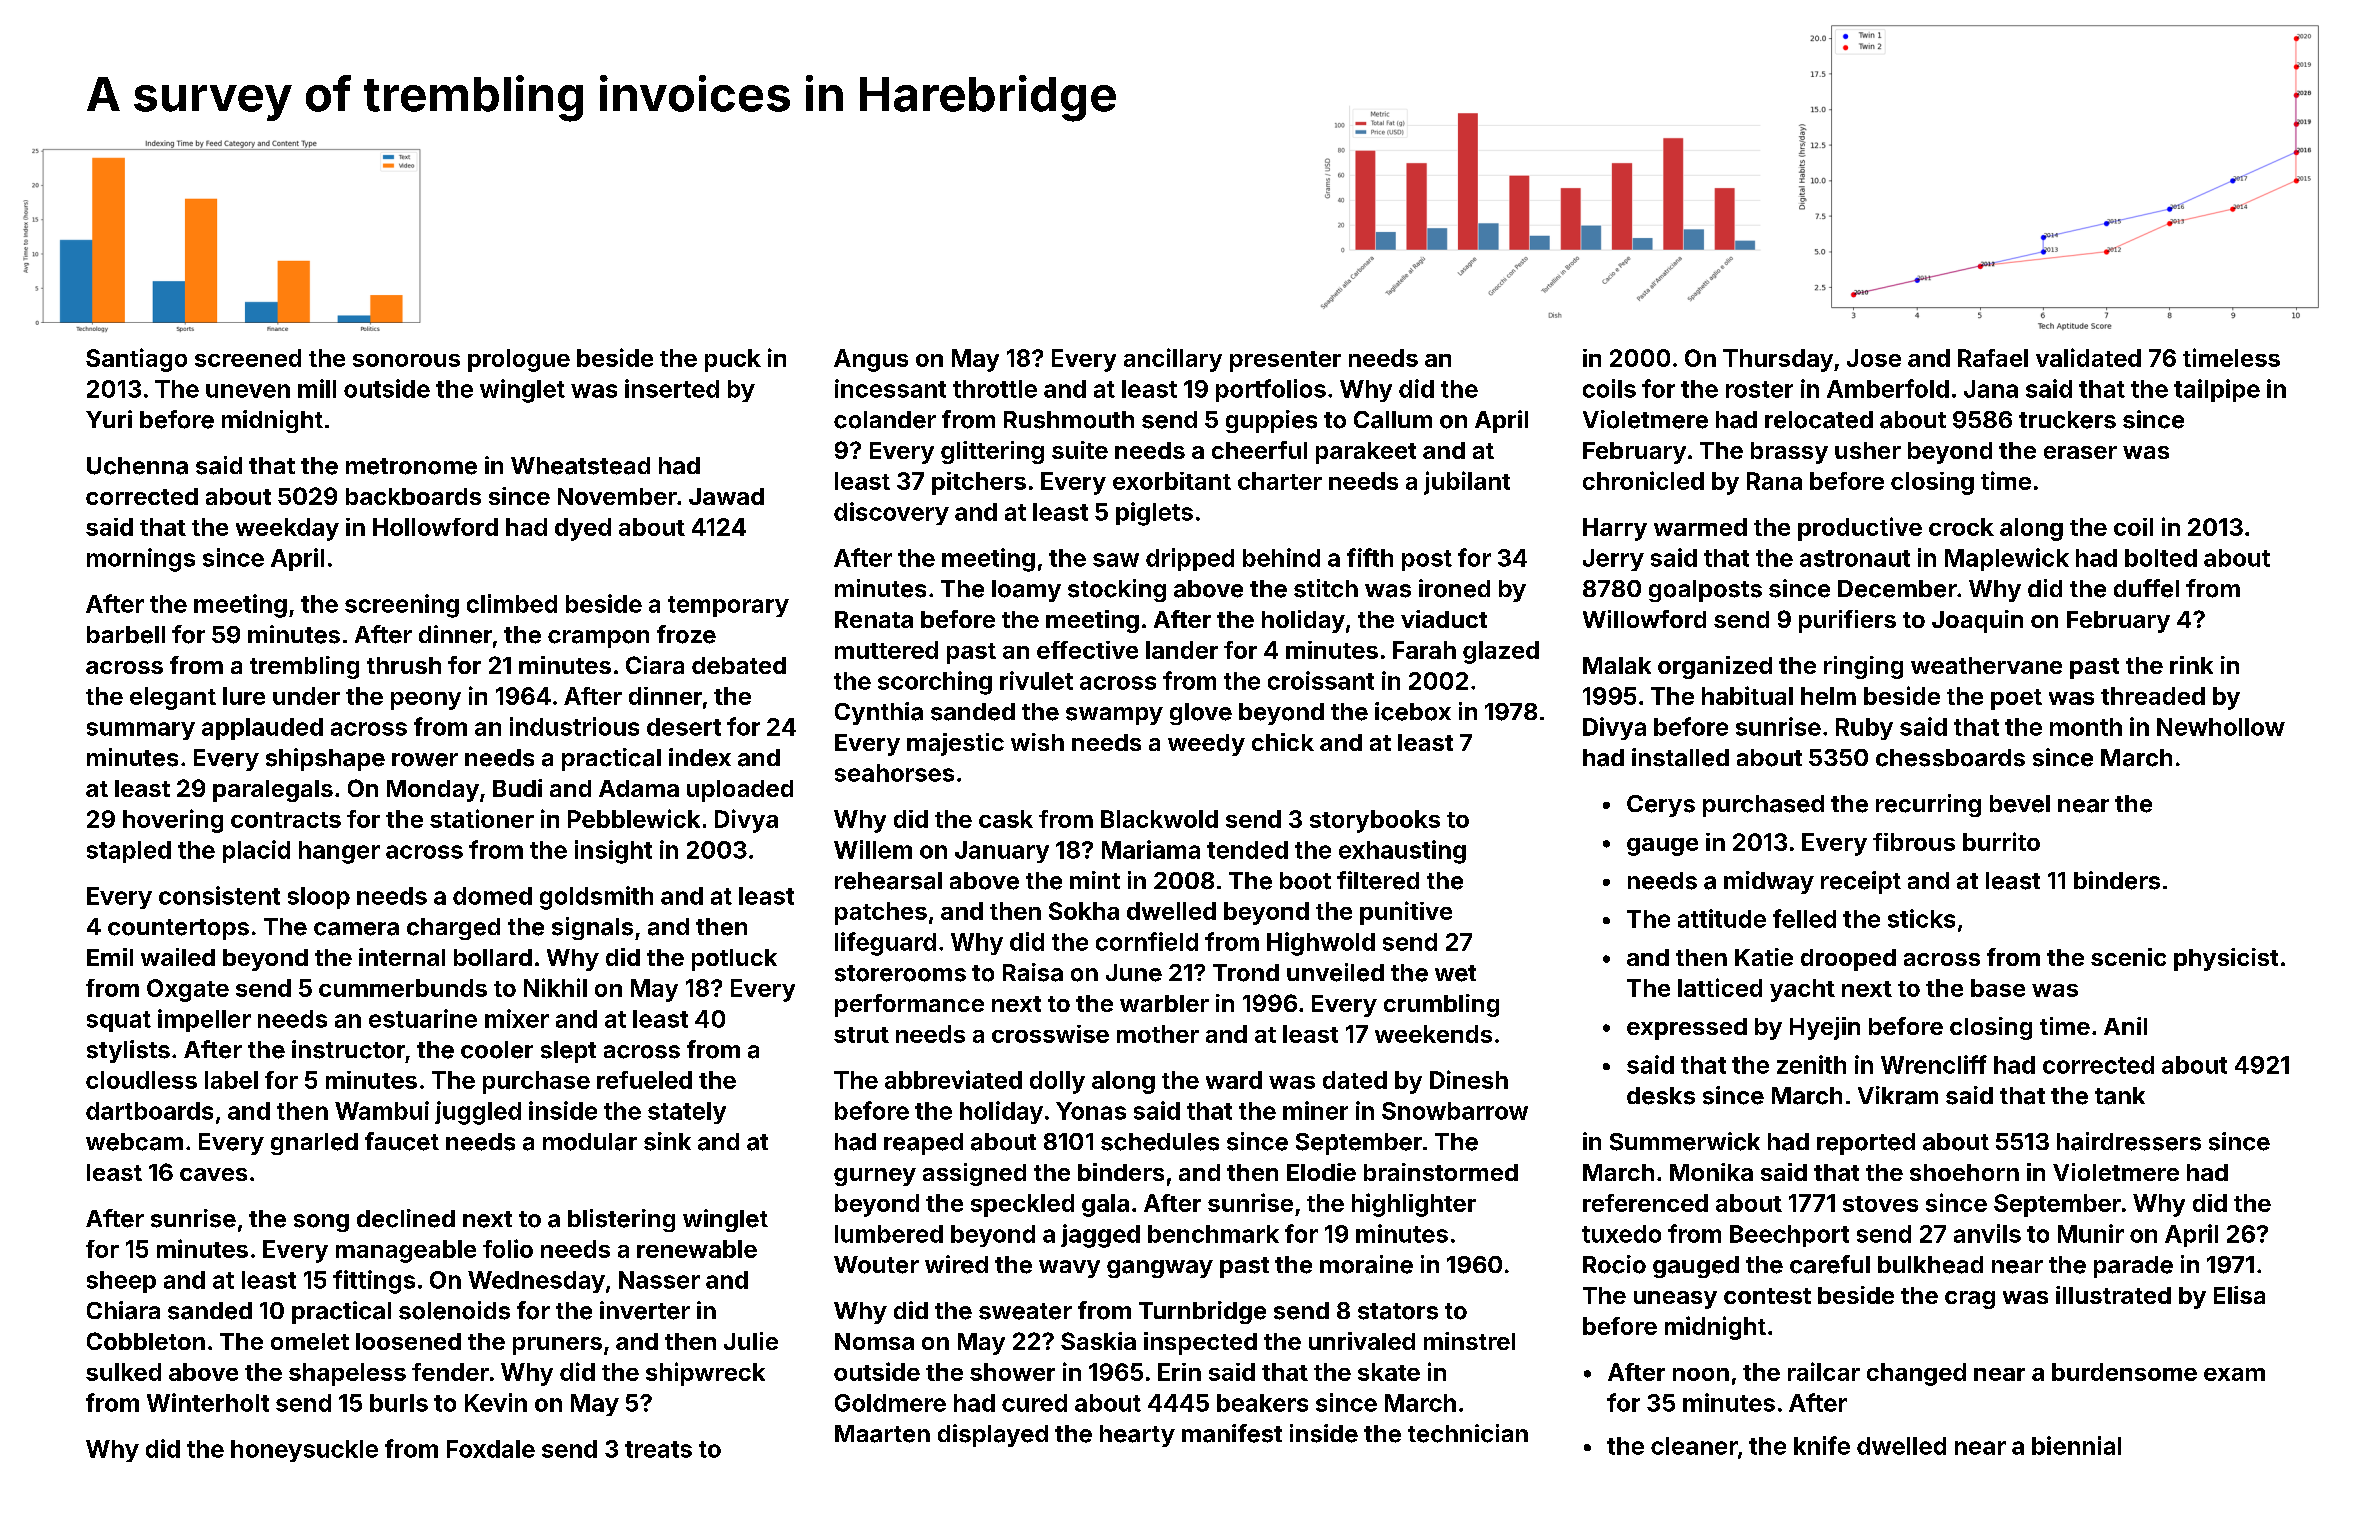 The width and height of the screenshot is (2380, 1540). What do you see at coordinates (262, 729) in the screenshot?
I see `applauded` at bounding box center [262, 729].
